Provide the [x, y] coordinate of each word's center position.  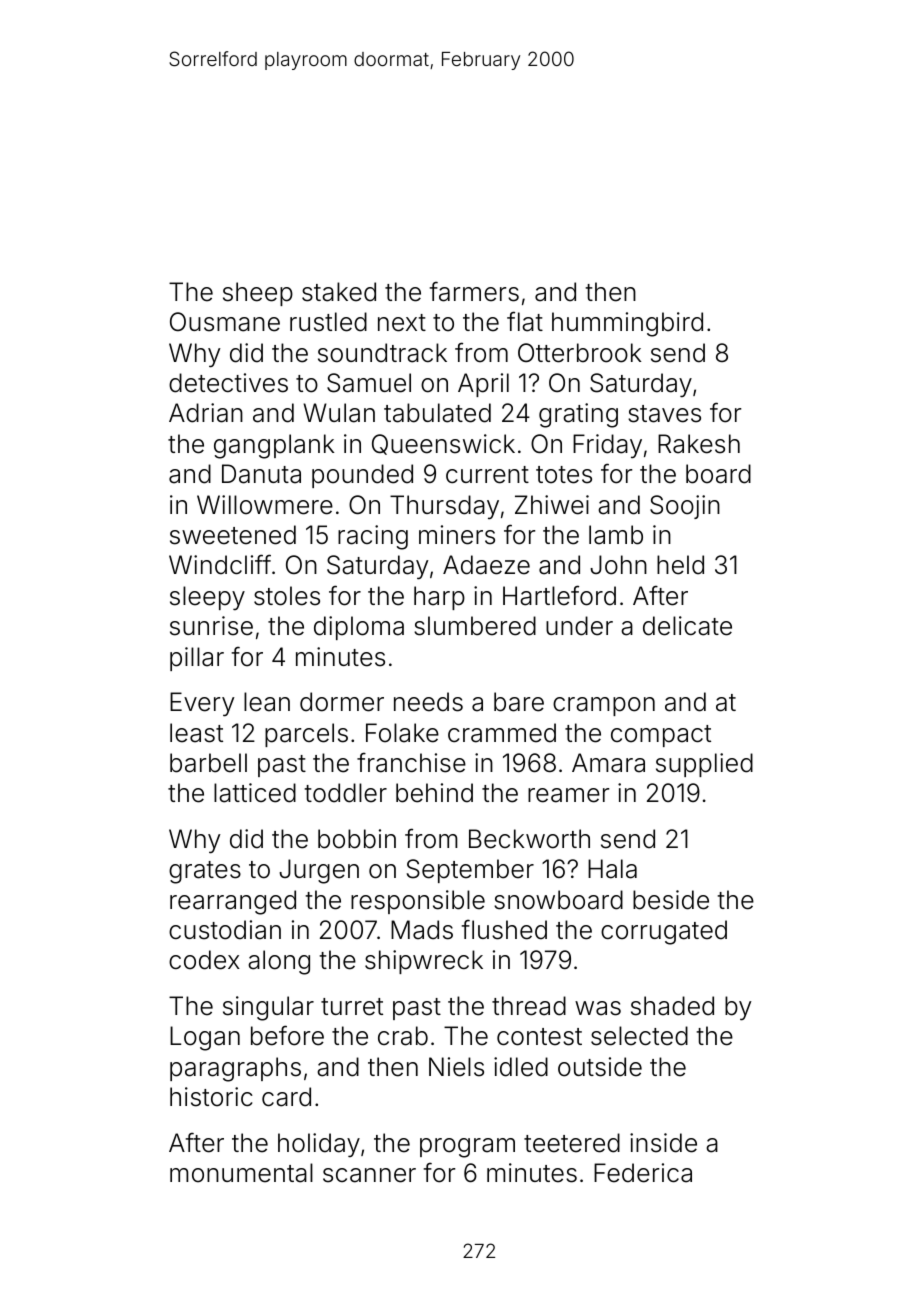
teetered [572, 1143]
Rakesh [699, 444]
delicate [687, 626]
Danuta [261, 474]
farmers [474, 291]
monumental [241, 1173]
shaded [672, 1006]
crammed [502, 733]
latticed [255, 793]
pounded [362, 476]
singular [268, 1008]
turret [352, 1007]
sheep [258, 294]
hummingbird [627, 324]
